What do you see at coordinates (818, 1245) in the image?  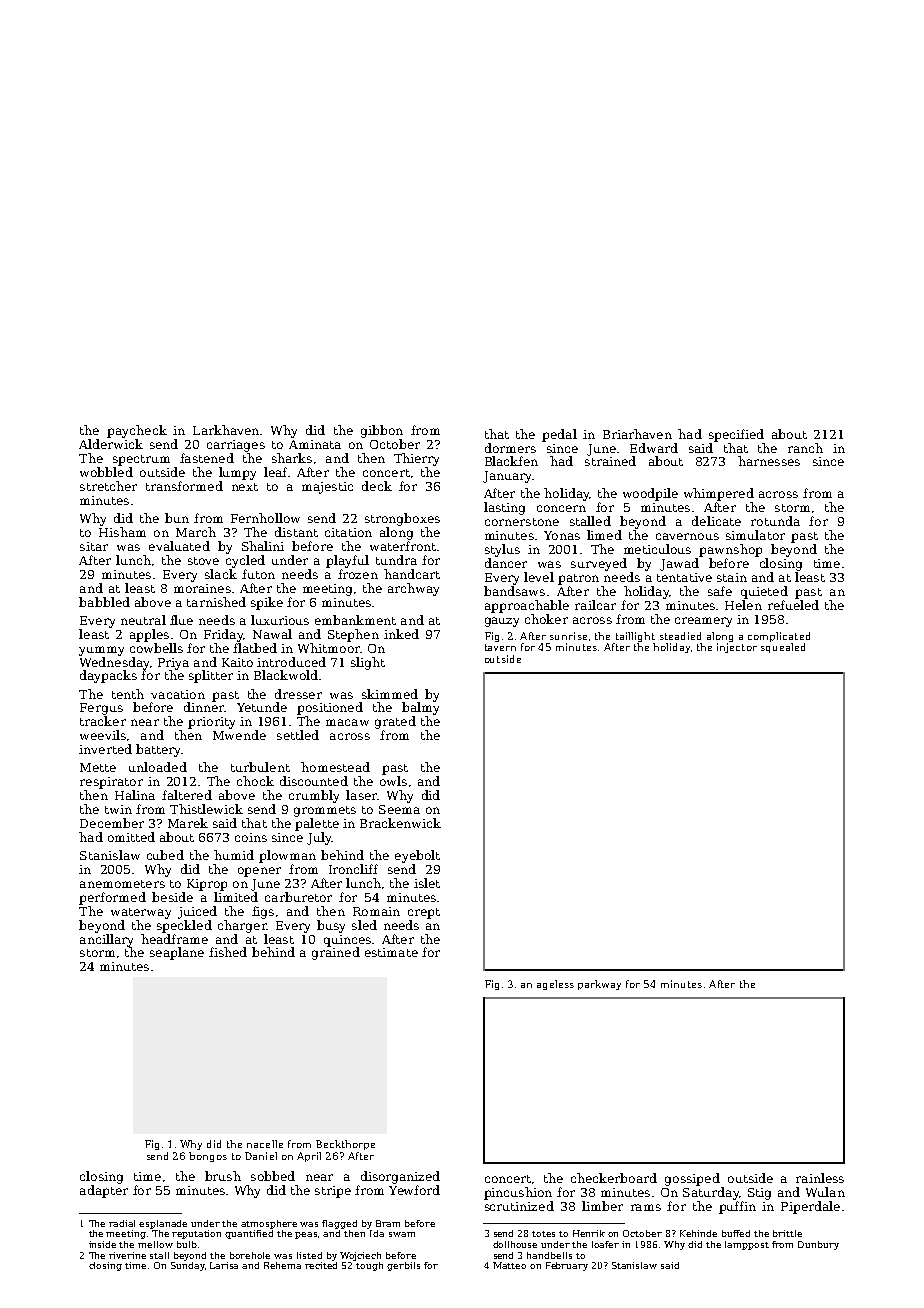 I see `Dunbury` at bounding box center [818, 1245].
